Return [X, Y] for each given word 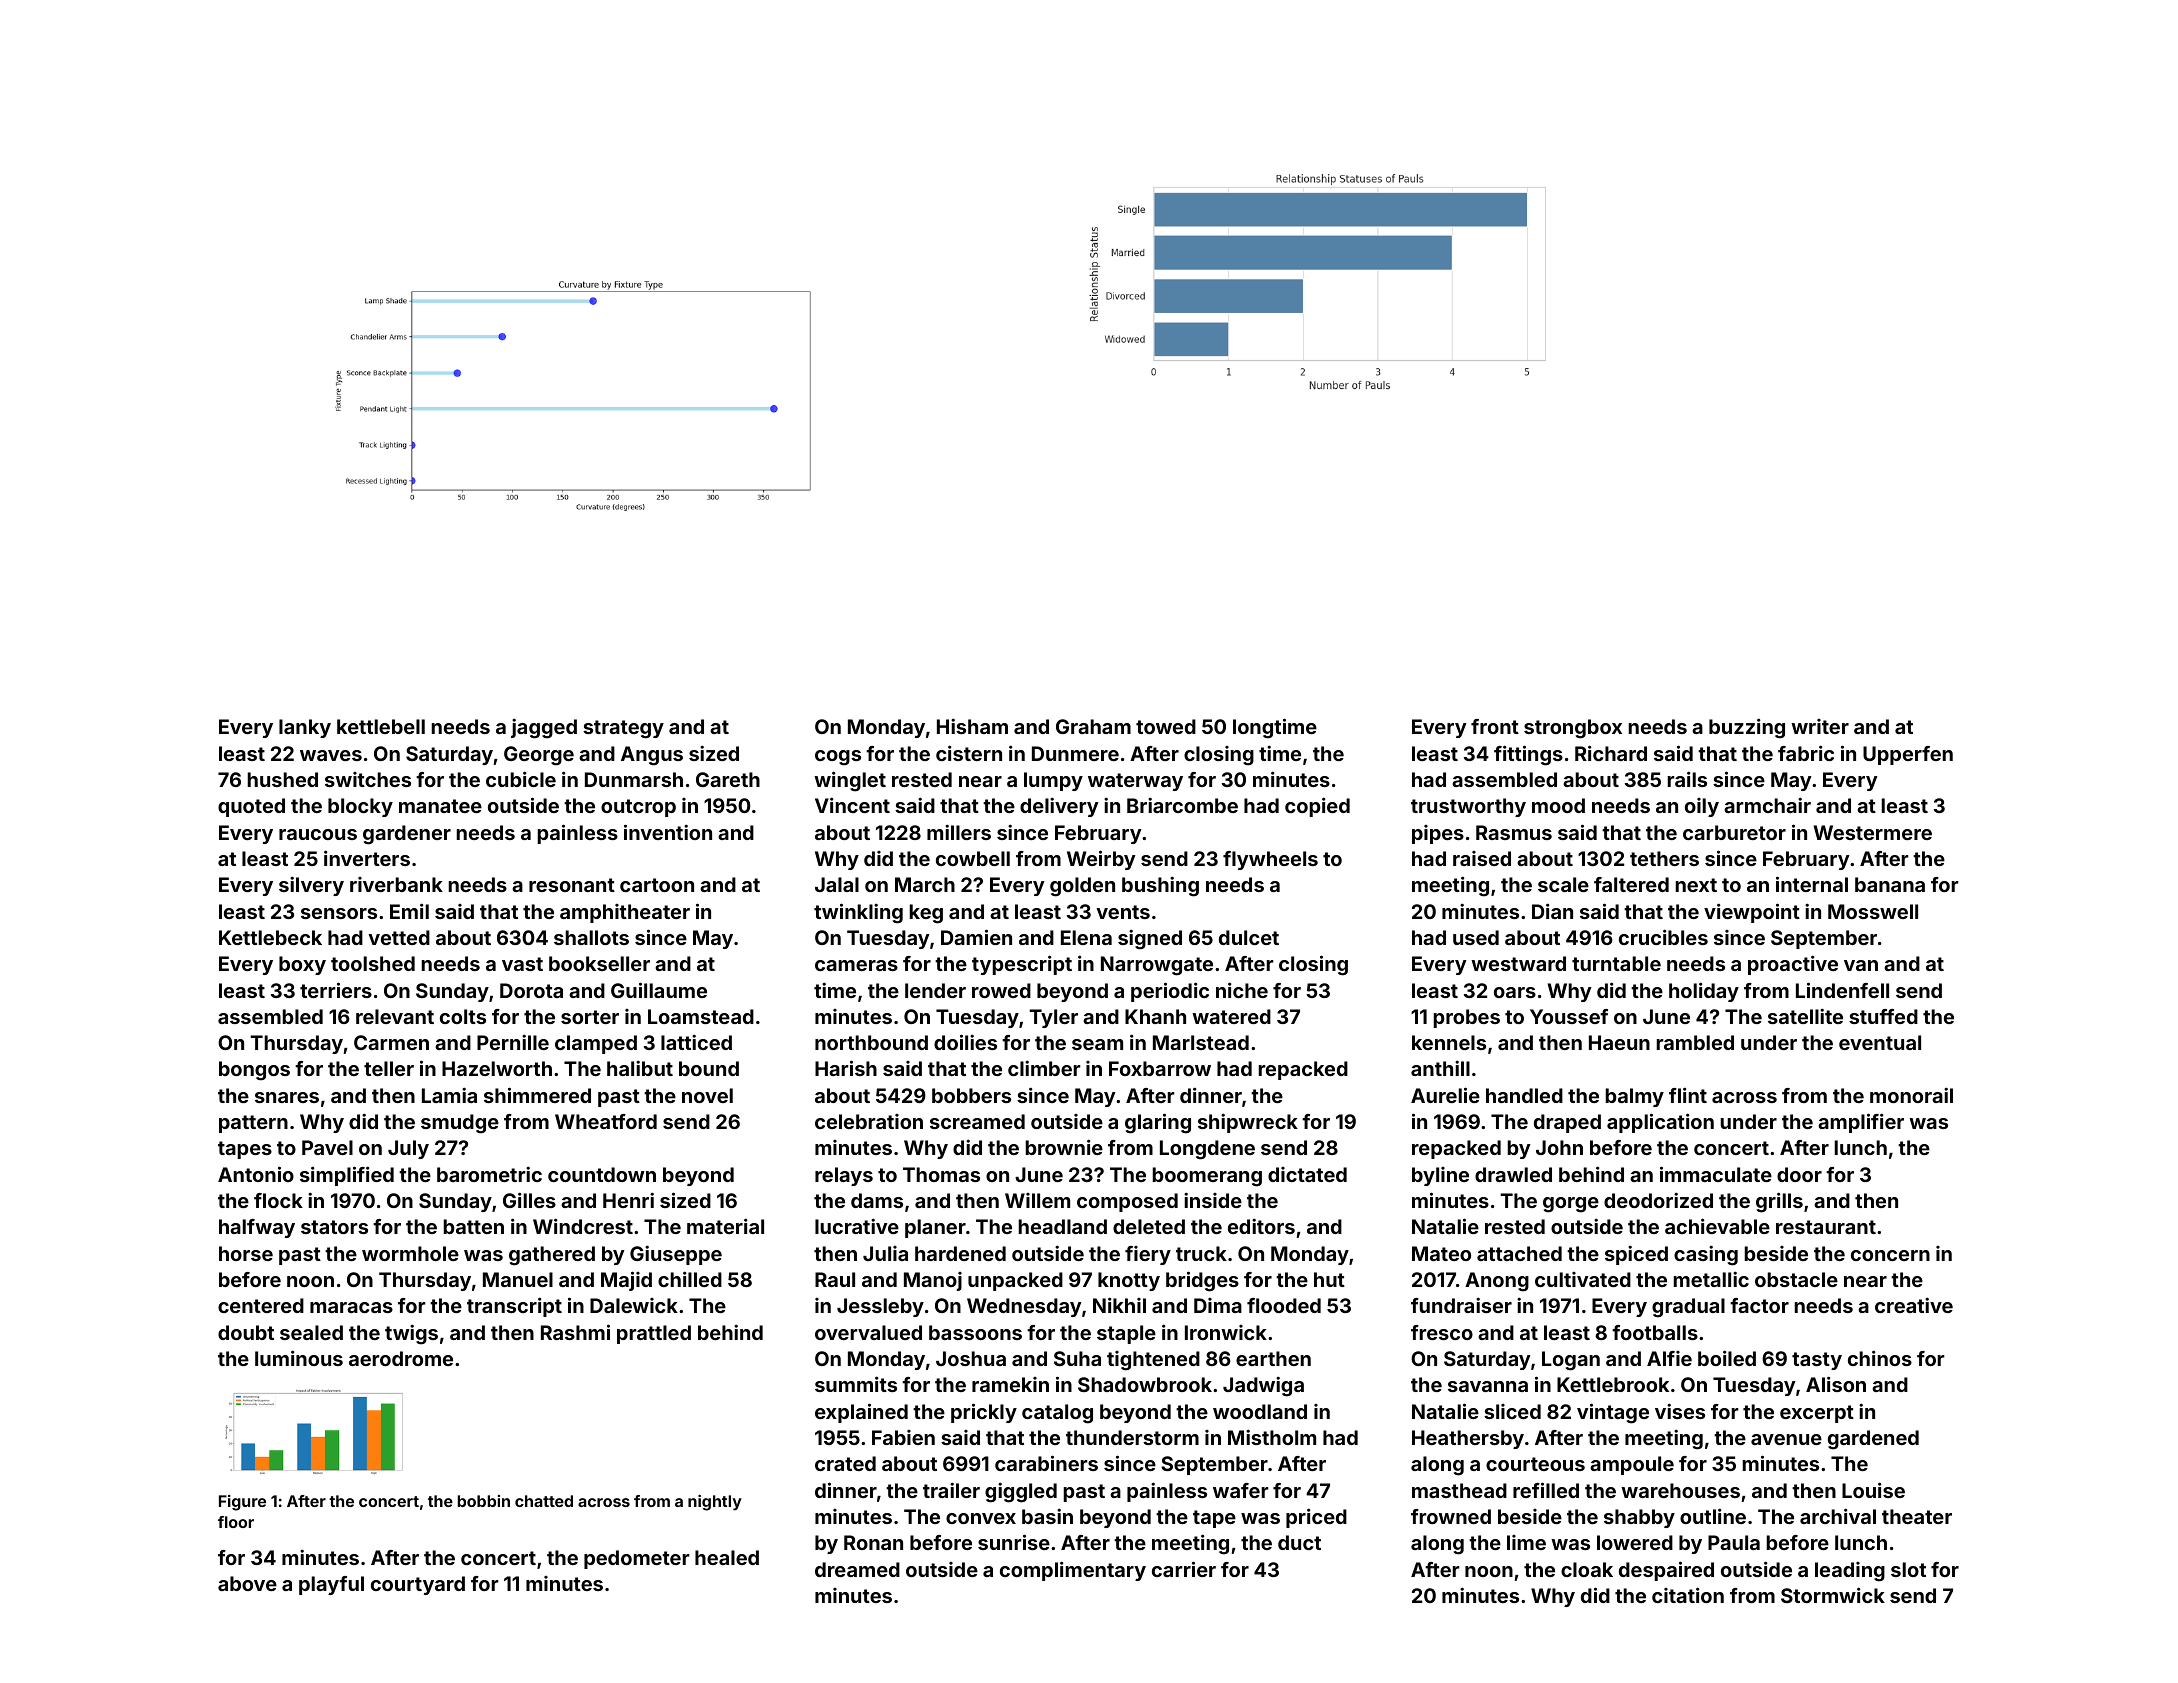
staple [1126, 1334]
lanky [305, 728]
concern [1890, 1255]
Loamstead [701, 1016]
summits [856, 1384]
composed [1127, 1202]
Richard [1611, 753]
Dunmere [1075, 753]
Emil [409, 911]
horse [246, 1253]
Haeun [1619, 1042]
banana [1890, 884]
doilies [965, 1042]
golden [1082, 887]
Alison [1836, 1384]
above [247, 1583]
